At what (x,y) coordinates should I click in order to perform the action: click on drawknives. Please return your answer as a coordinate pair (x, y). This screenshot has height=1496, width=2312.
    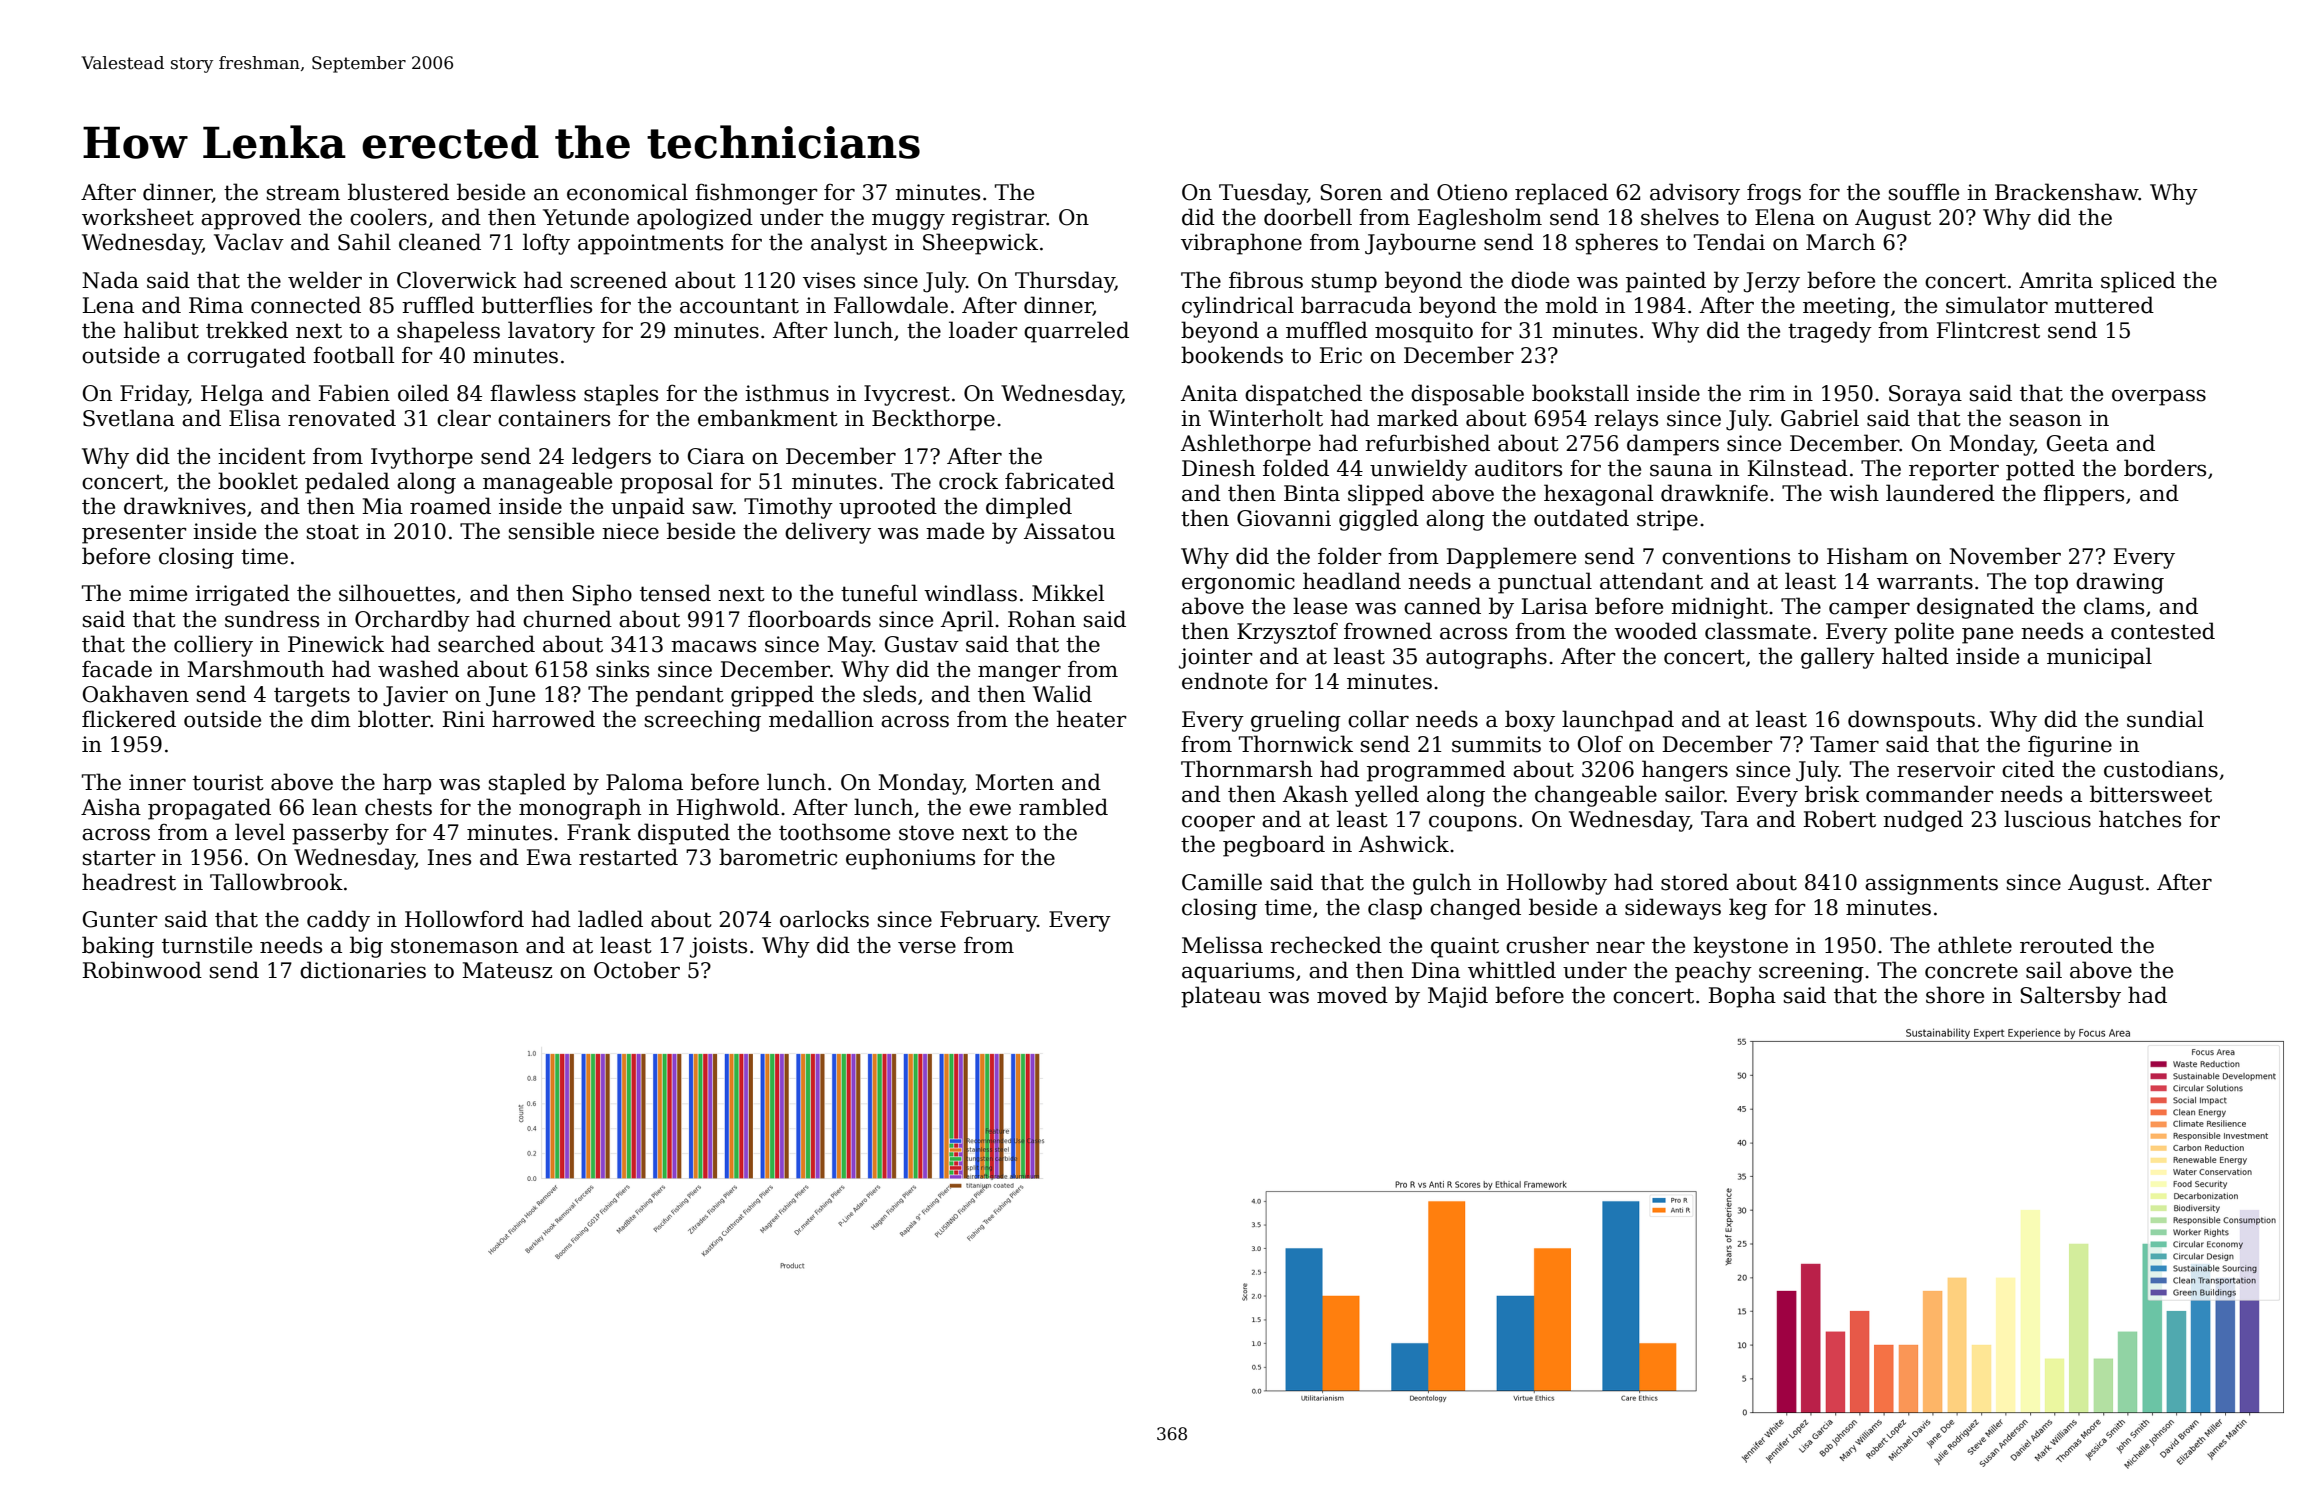
    Looking at the image, I should click on (185, 506).
